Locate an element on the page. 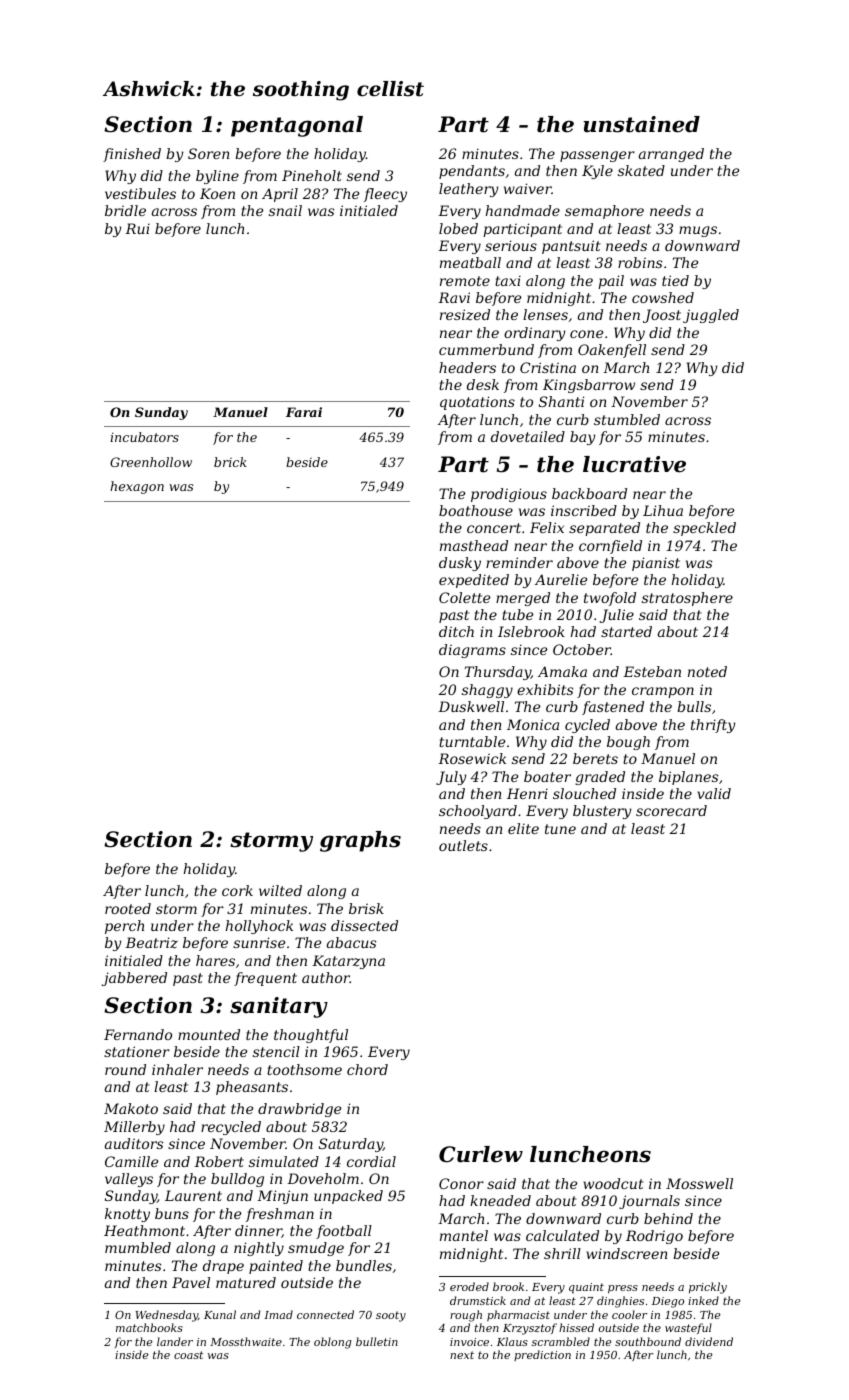  backboard is located at coordinates (589, 493).
